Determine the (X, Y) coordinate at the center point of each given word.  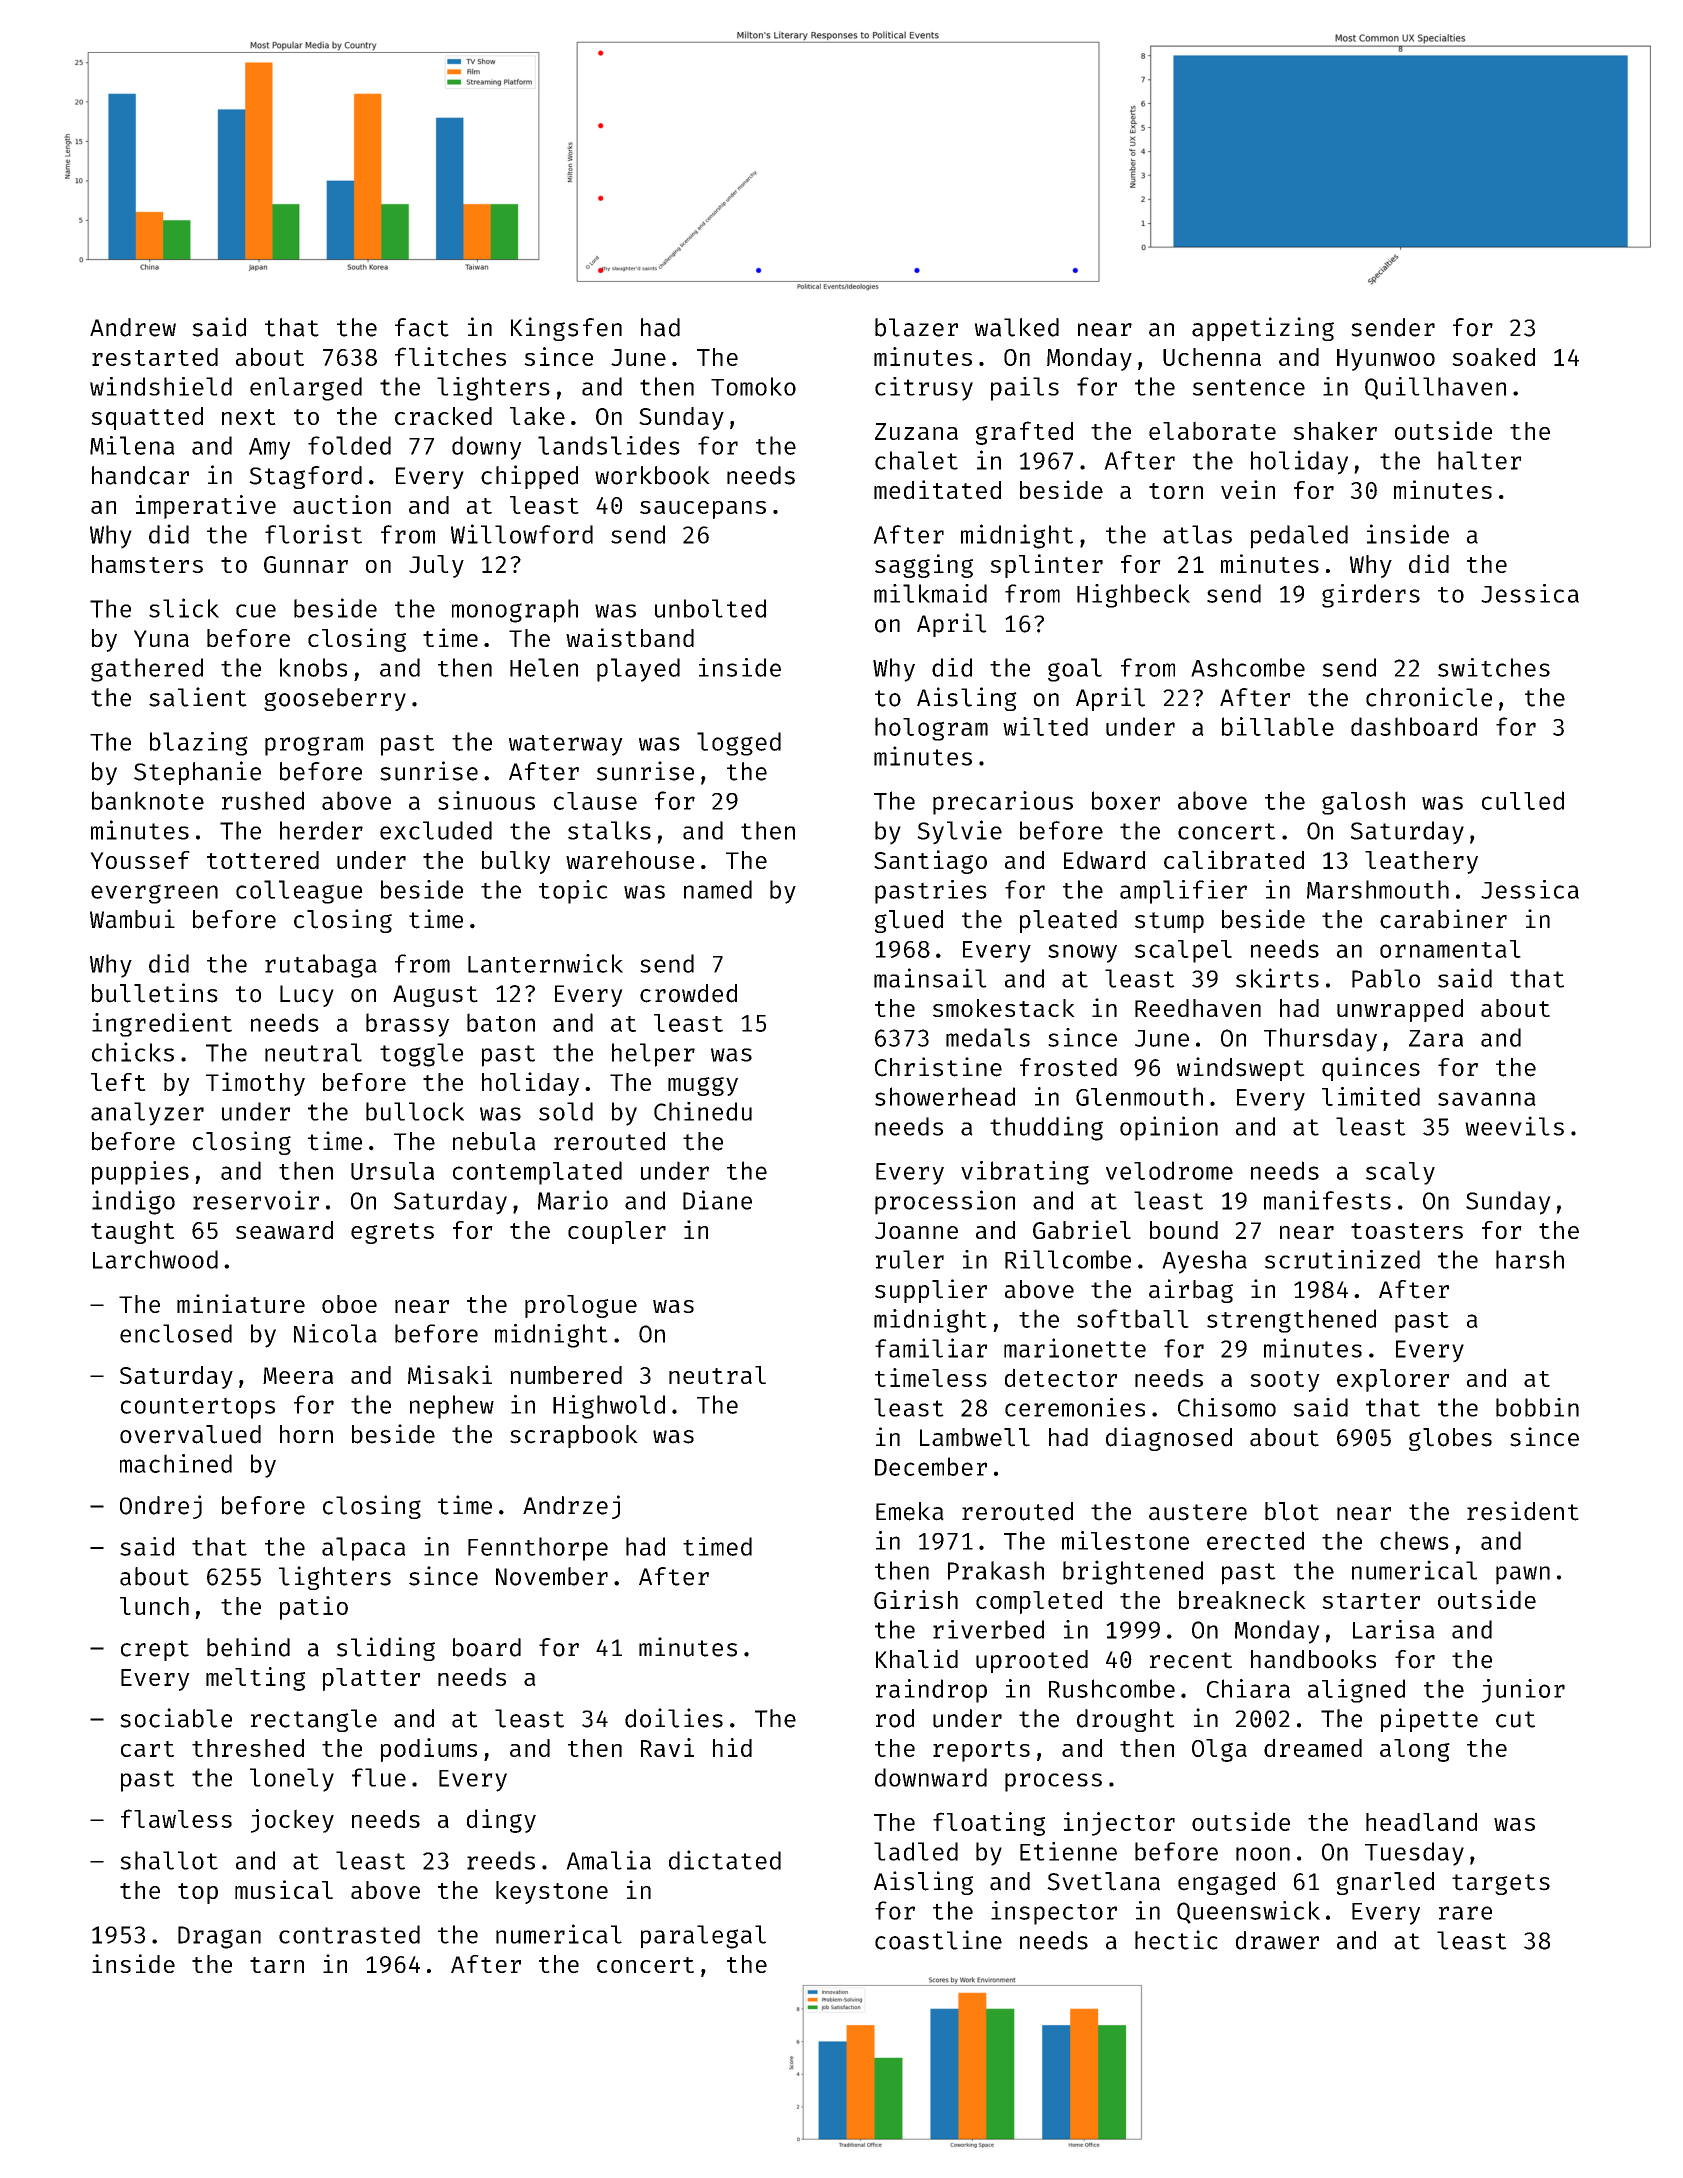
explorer (1393, 1380)
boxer (1126, 800)
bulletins (155, 993)
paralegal (703, 1937)
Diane (717, 1200)
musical (284, 1889)
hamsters (147, 564)
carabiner (1443, 919)
